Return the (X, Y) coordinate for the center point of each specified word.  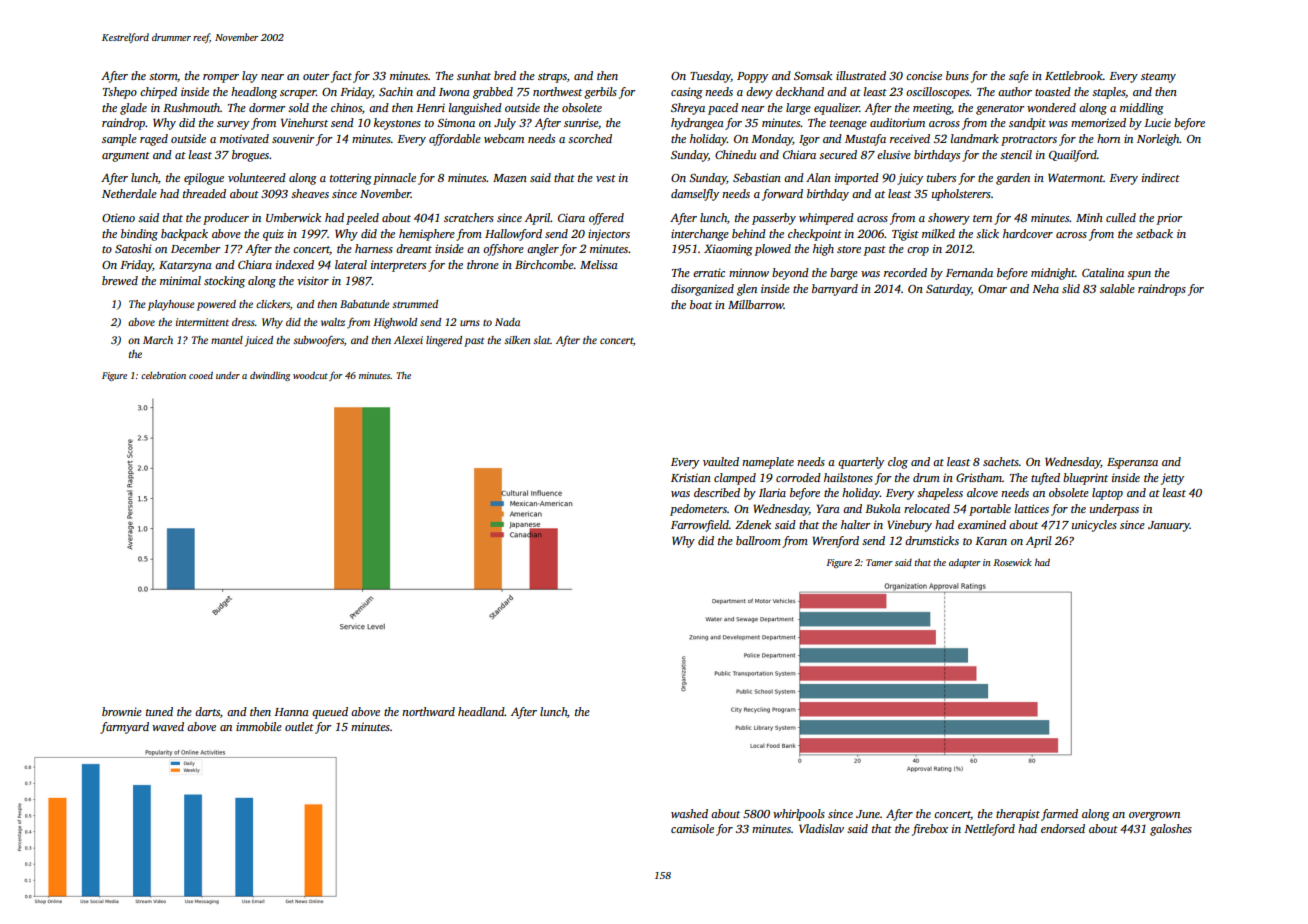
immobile (259, 726)
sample (119, 140)
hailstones (848, 477)
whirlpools (799, 815)
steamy (1158, 78)
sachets (1001, 461)
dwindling (270, 376)
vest (606, 178)
